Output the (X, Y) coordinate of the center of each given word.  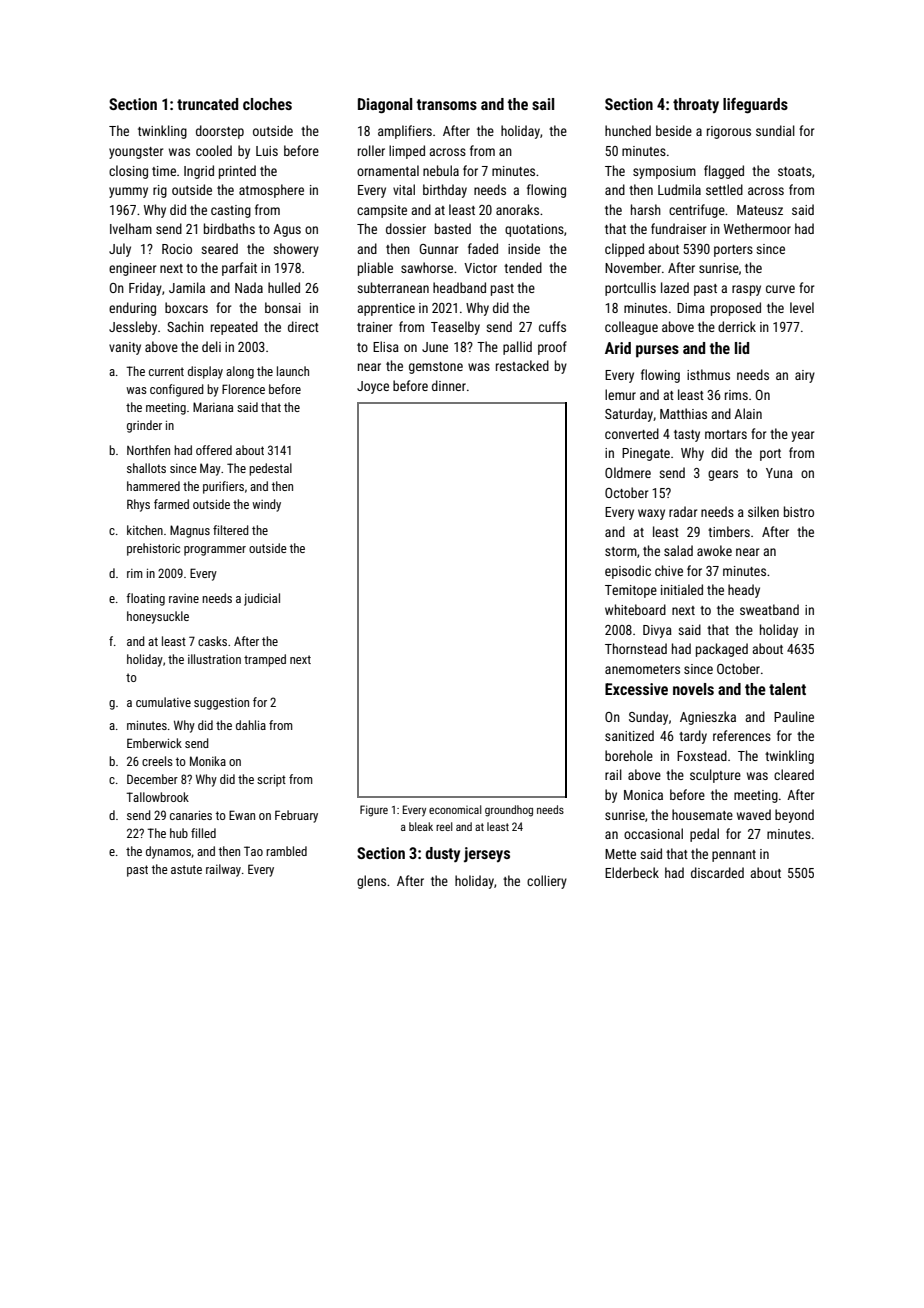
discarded (717, 872)
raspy (746, 290)
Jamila (187, 287)
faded (483, 248)
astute (186, 869)
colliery (547, 882)
